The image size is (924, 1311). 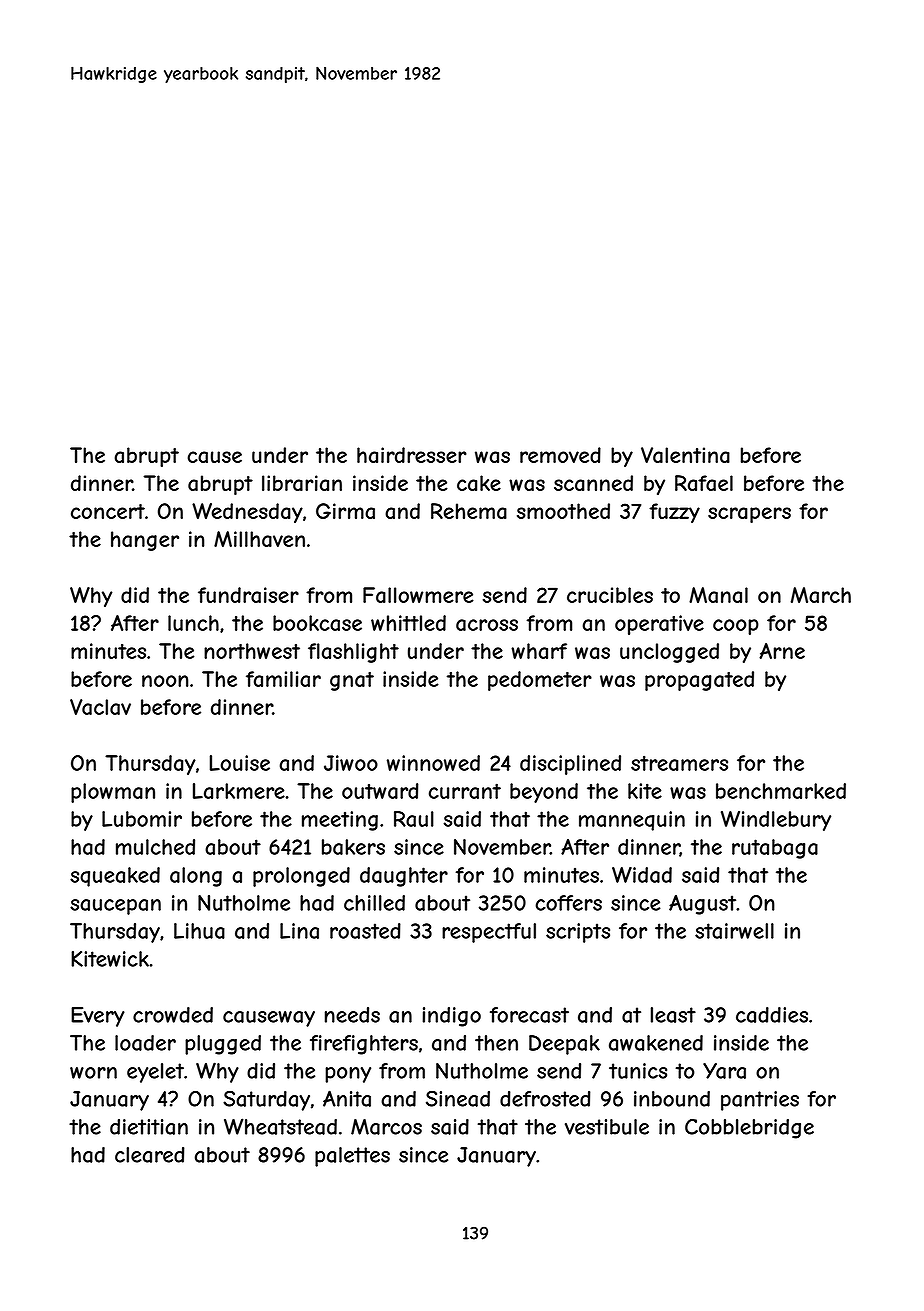 I want to click on Millhaven, so click(x=259, y=539).
